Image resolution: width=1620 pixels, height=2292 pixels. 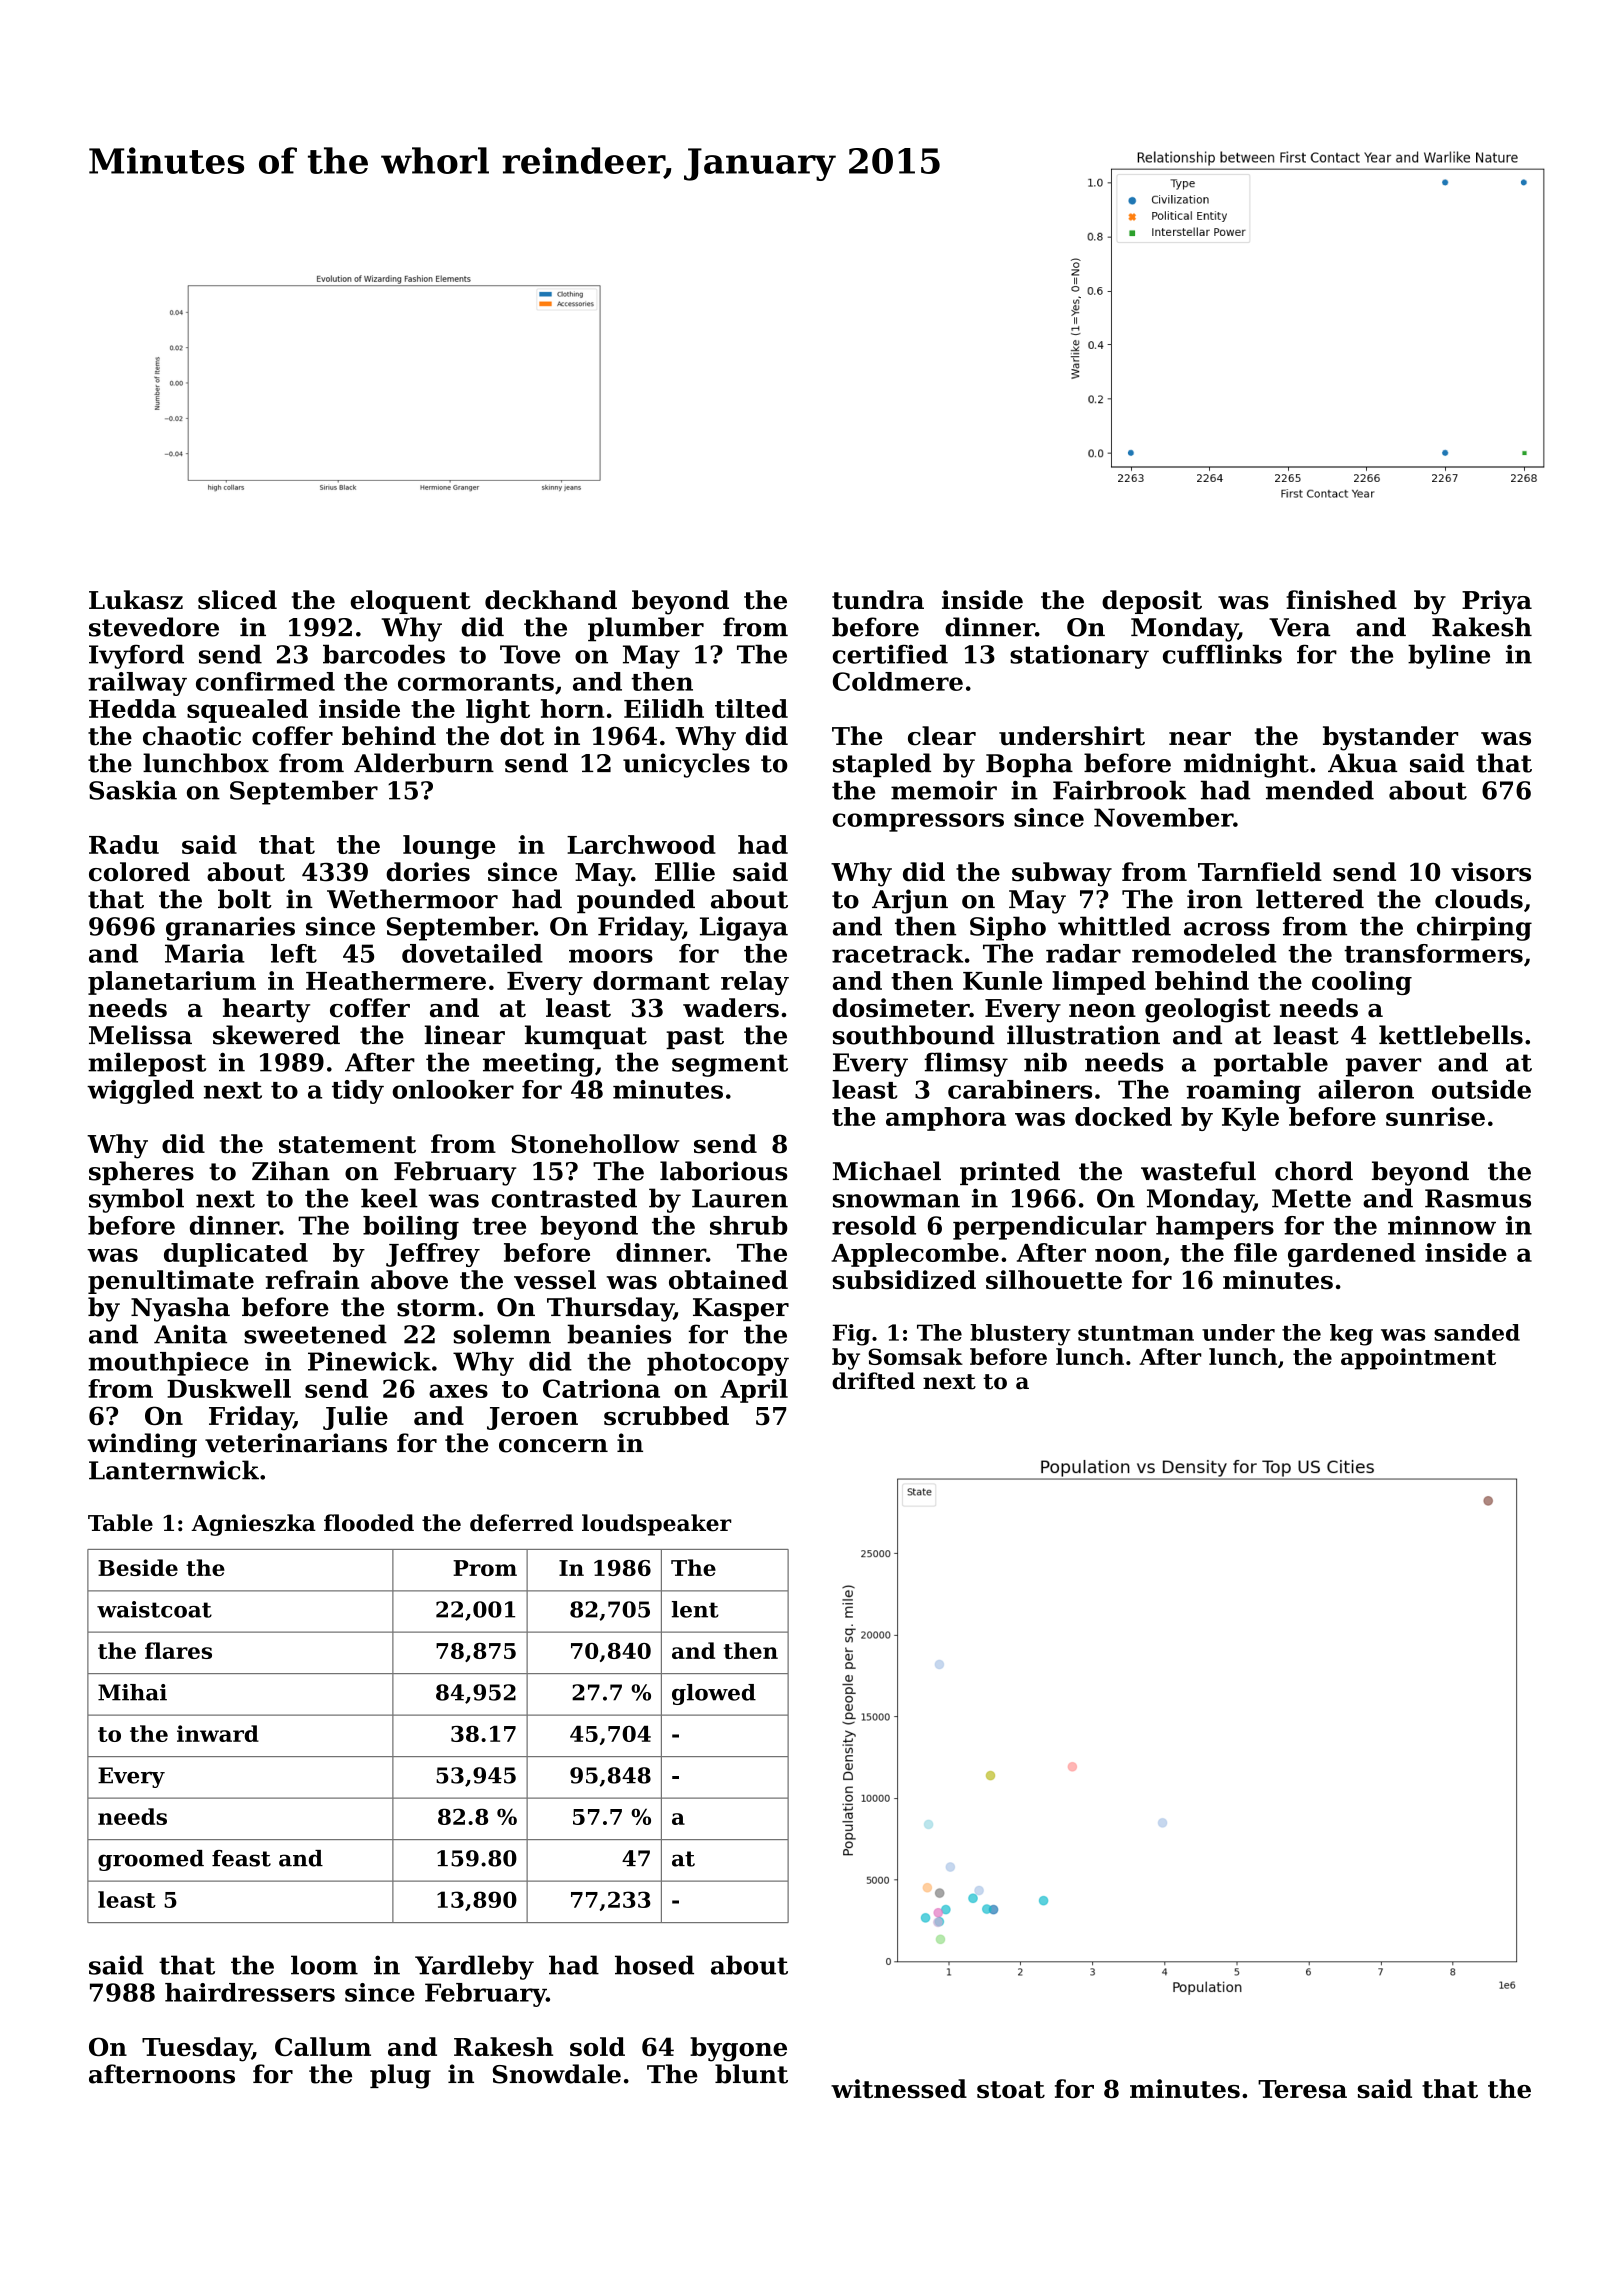 What do you see at coordinates (192, 736) in the screenshot?
I see `chaotic` at bounding box center [192, 736].
